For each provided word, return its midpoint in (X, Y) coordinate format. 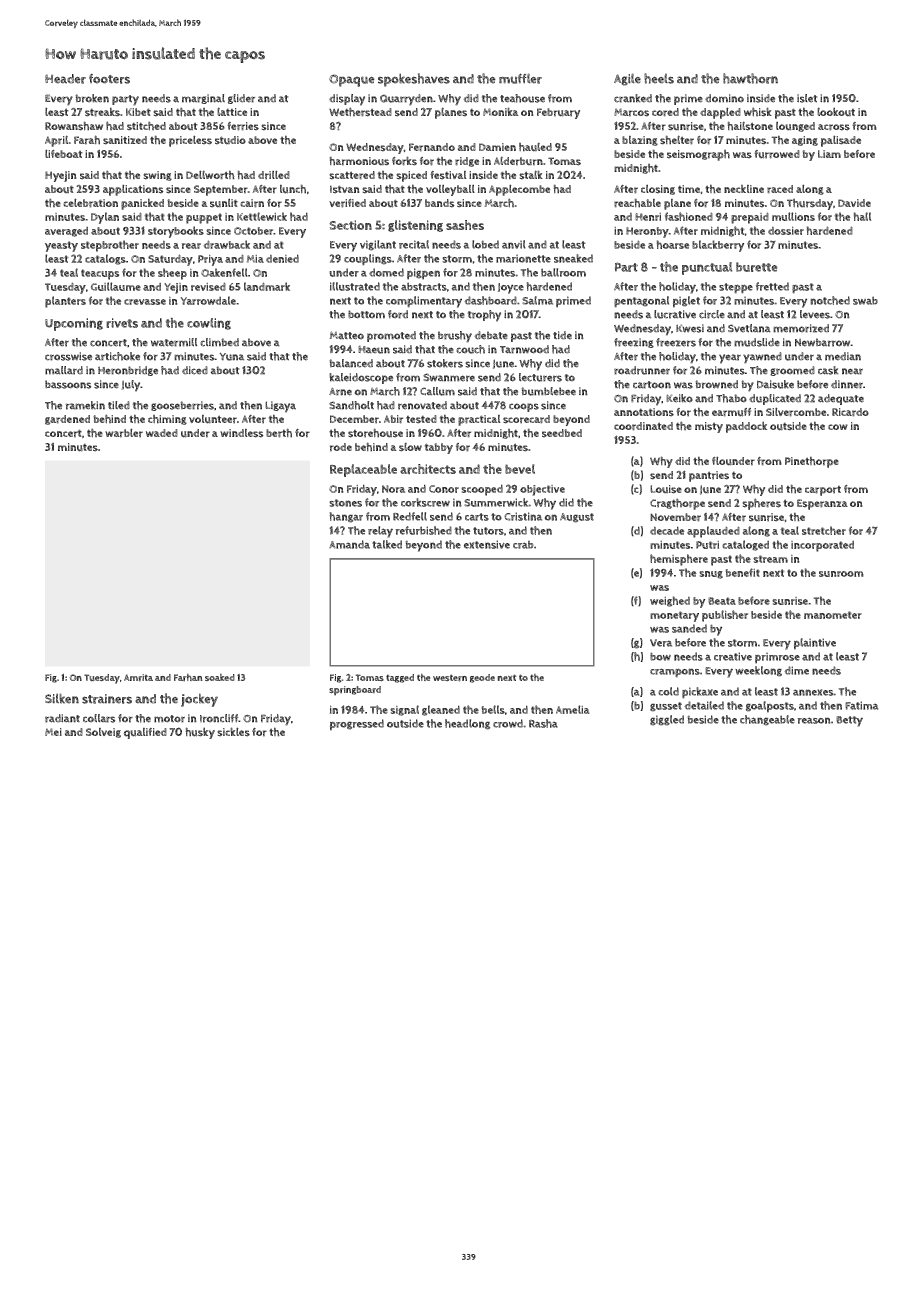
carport (823, 491)
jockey (199, 700)
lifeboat (64, 153)
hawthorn (750, 78)
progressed (357, 725)
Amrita (138, 678)
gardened (67, 420)
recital (414, 244)
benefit (743, 572)
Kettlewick (262, 216)
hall (862, 216)
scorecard (526, 419)
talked (387, 544)
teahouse (522, 98)
